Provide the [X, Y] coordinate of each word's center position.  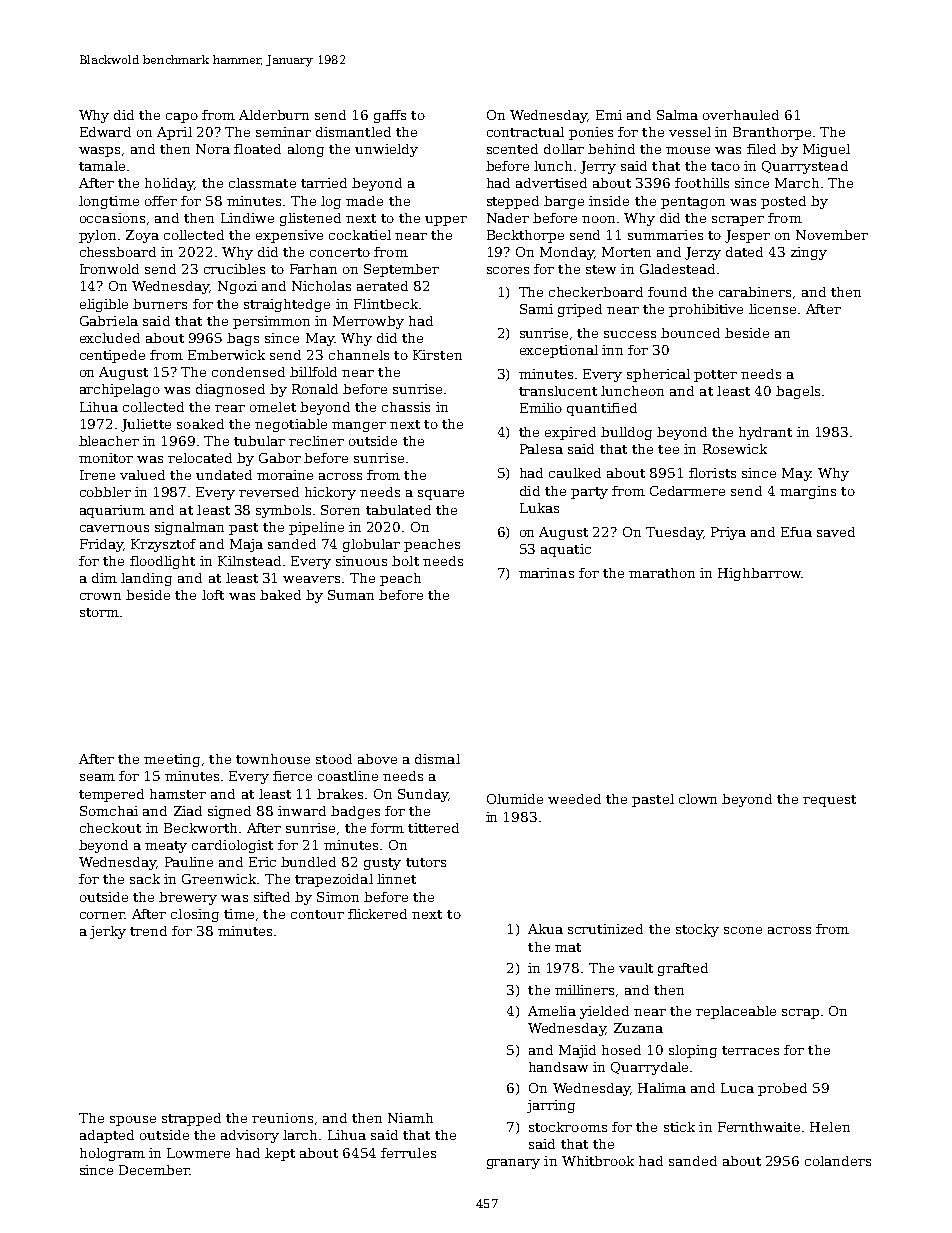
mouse [688, 150]
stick [679, 1127]
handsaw [558, 1067]
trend [148, 931]
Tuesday [674, 533]
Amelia [552, 1011]
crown [100, 596]
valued [142, 475]
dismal [437, 759]
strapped [191, 1119]
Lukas [539, 508]
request [829, 801]
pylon [97, 236]
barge [564, 202]
